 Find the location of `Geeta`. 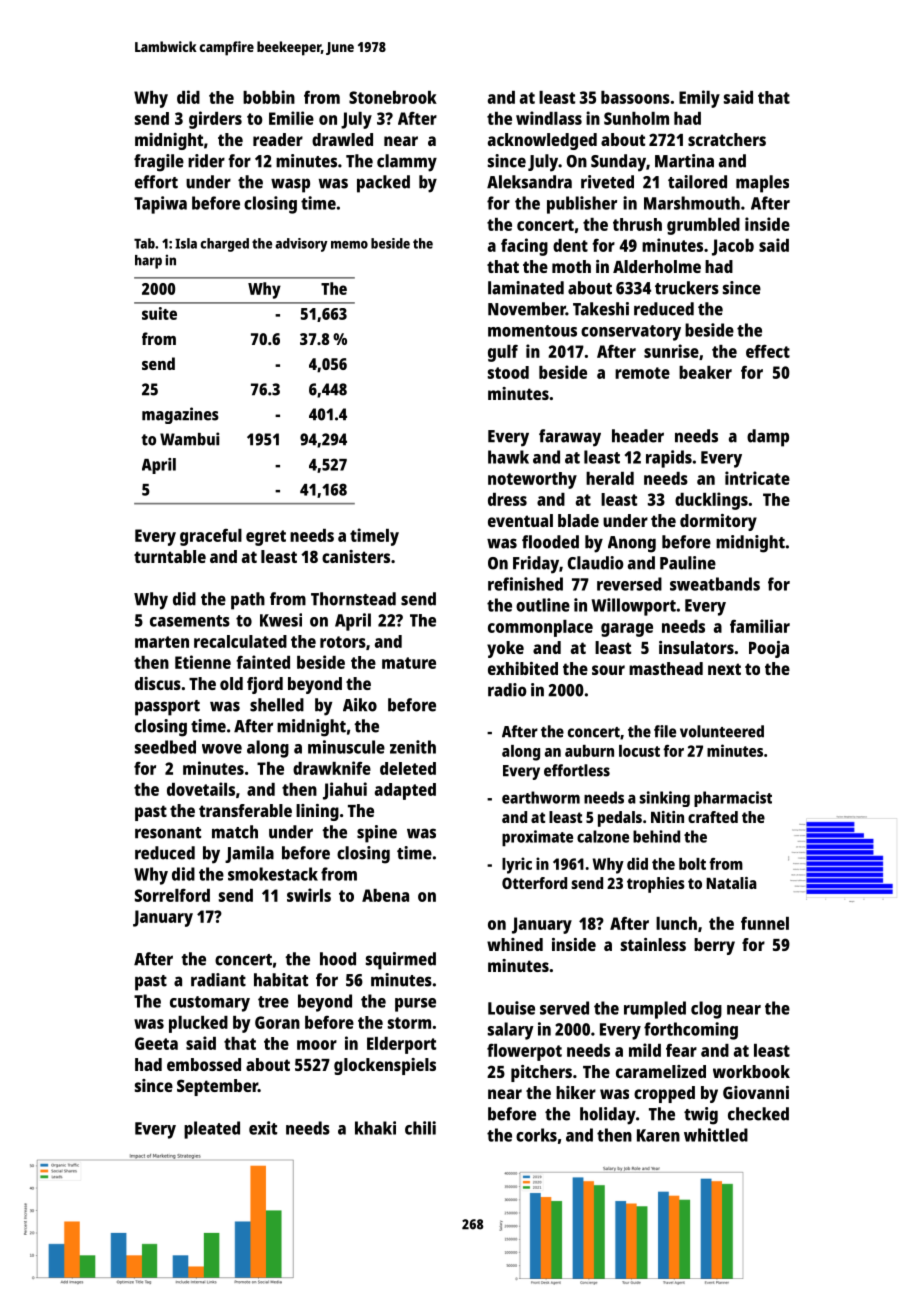

Geeta is located at coordinates (156, 1043).
